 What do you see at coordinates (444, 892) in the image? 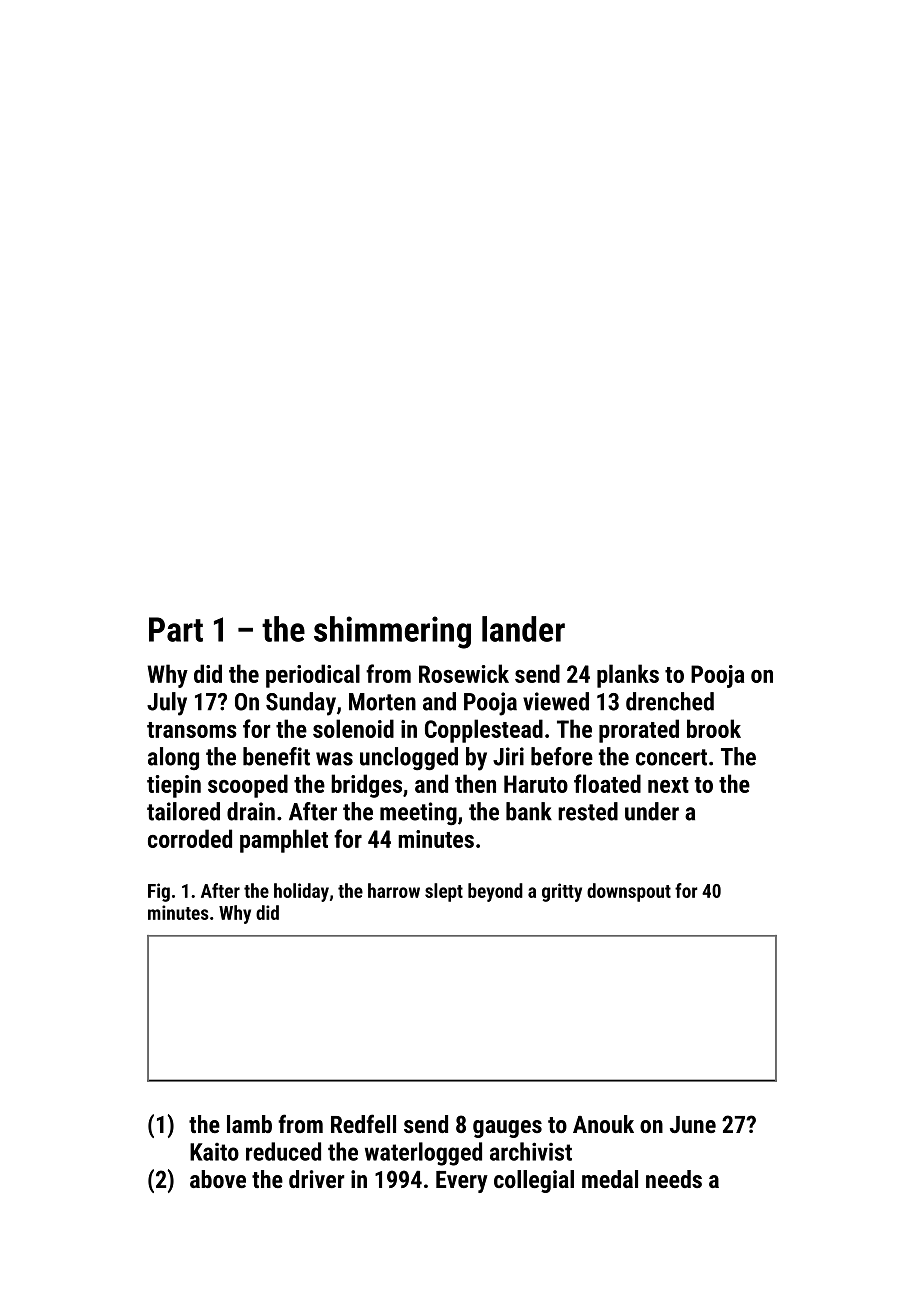
I see `slept` at bounding box center [444, 892].
